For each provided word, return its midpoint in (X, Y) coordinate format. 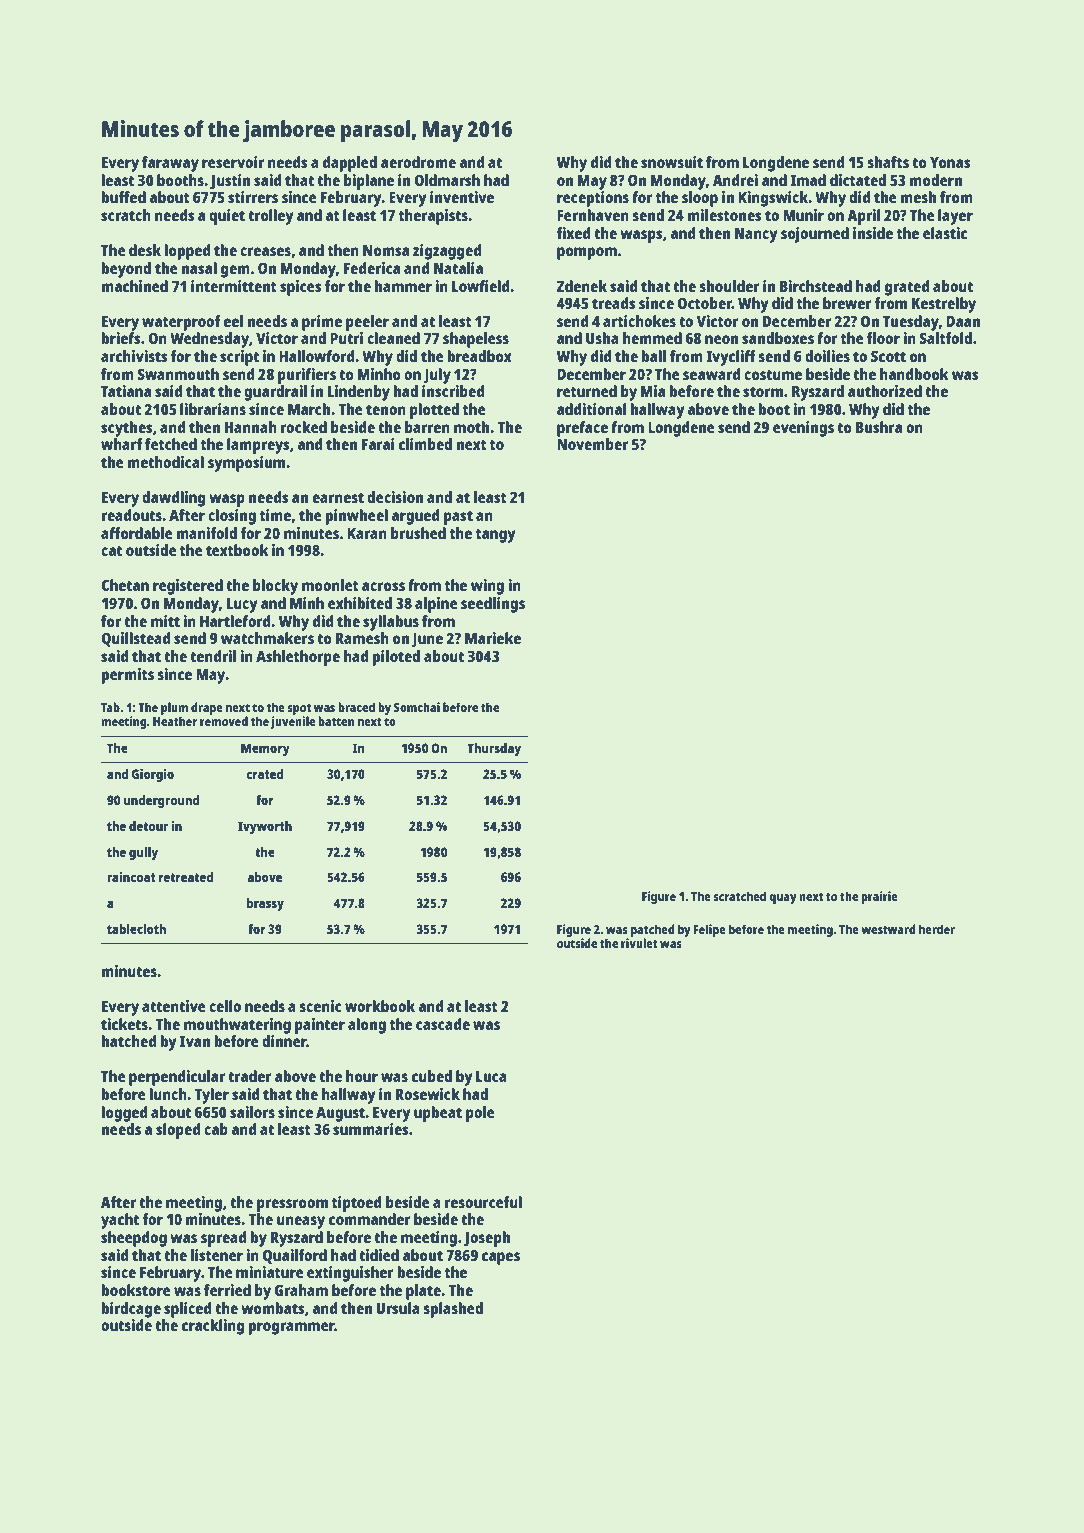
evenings (803, 429)
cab (216, 1129)
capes (501, 1258)
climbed (425, 444)
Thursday (494, 749)
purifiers (307, 376)
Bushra (879, 427)
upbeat (438, 1114)
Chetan (125, 585)
